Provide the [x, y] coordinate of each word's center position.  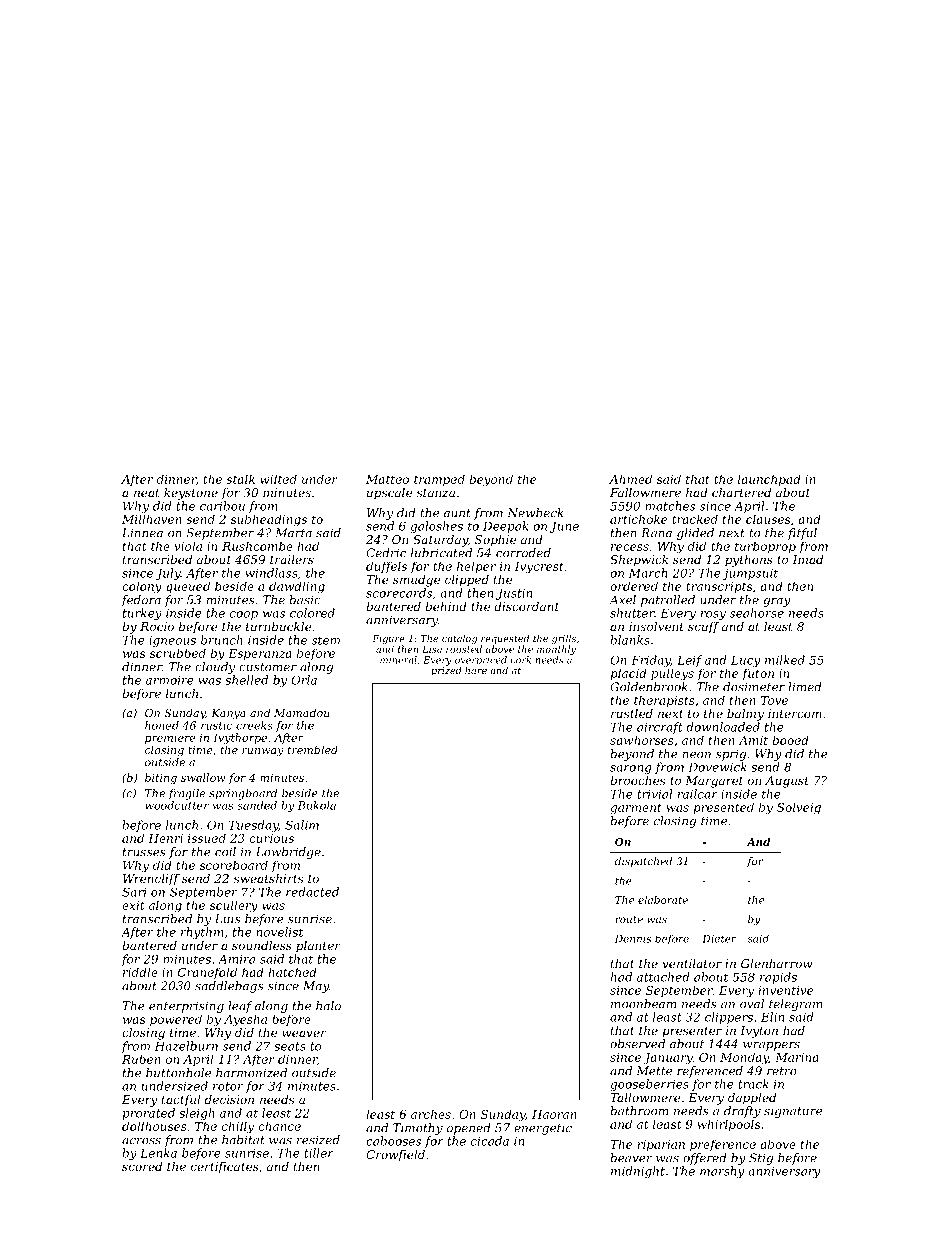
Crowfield [395, 1156]
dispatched [643, 862]
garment [636, 809]
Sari [134, 892]
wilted [278, 479]
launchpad [769, 480]
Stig [761, 1159]
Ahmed [630, 479]
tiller [319, 1153]
